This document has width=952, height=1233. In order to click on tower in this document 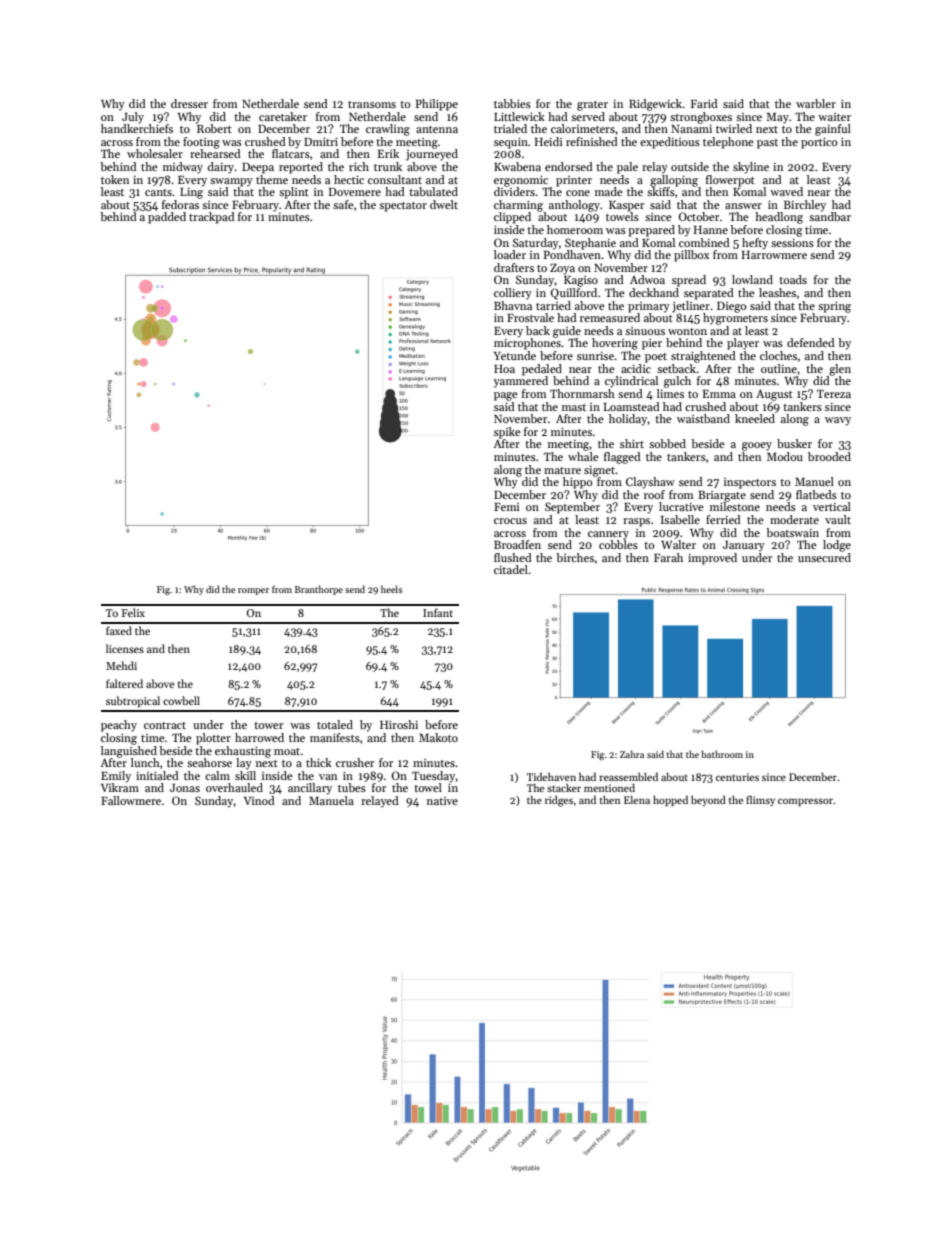, I will do `click(268, 725)`.
